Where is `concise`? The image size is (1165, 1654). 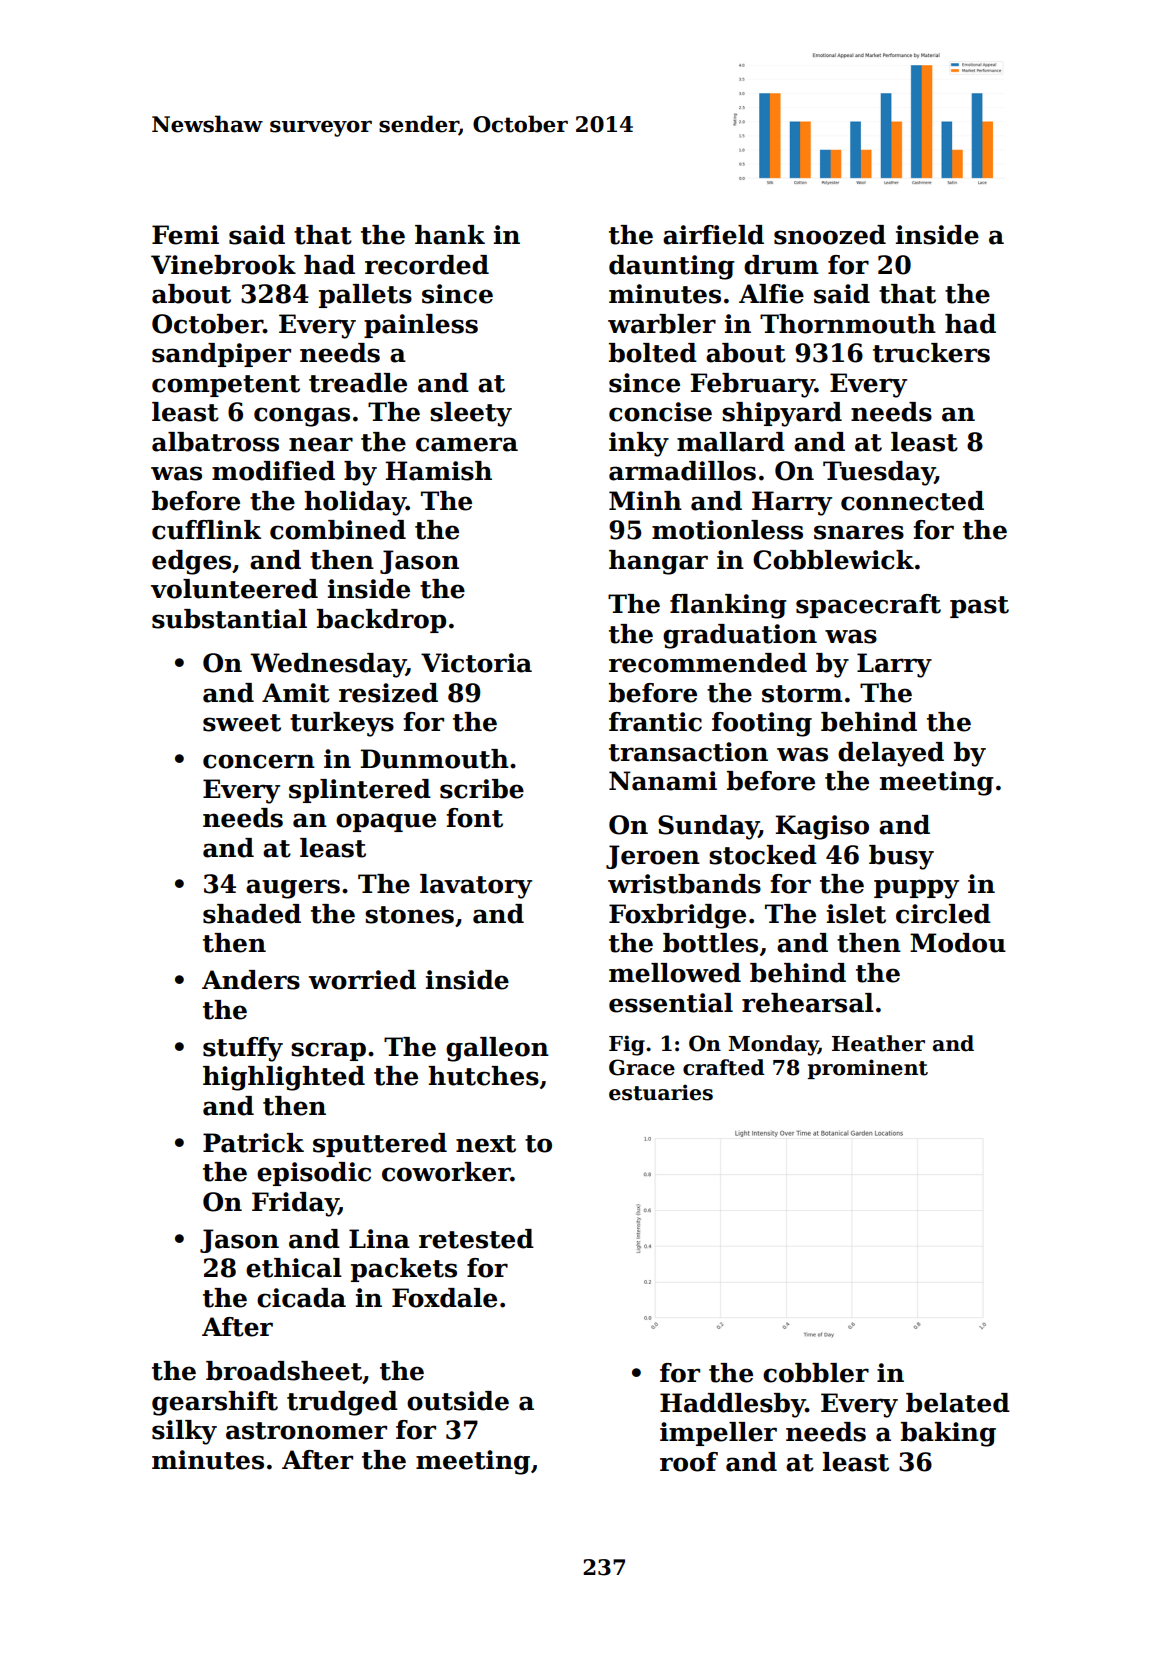
concise is located at coordinates (660, 412).
